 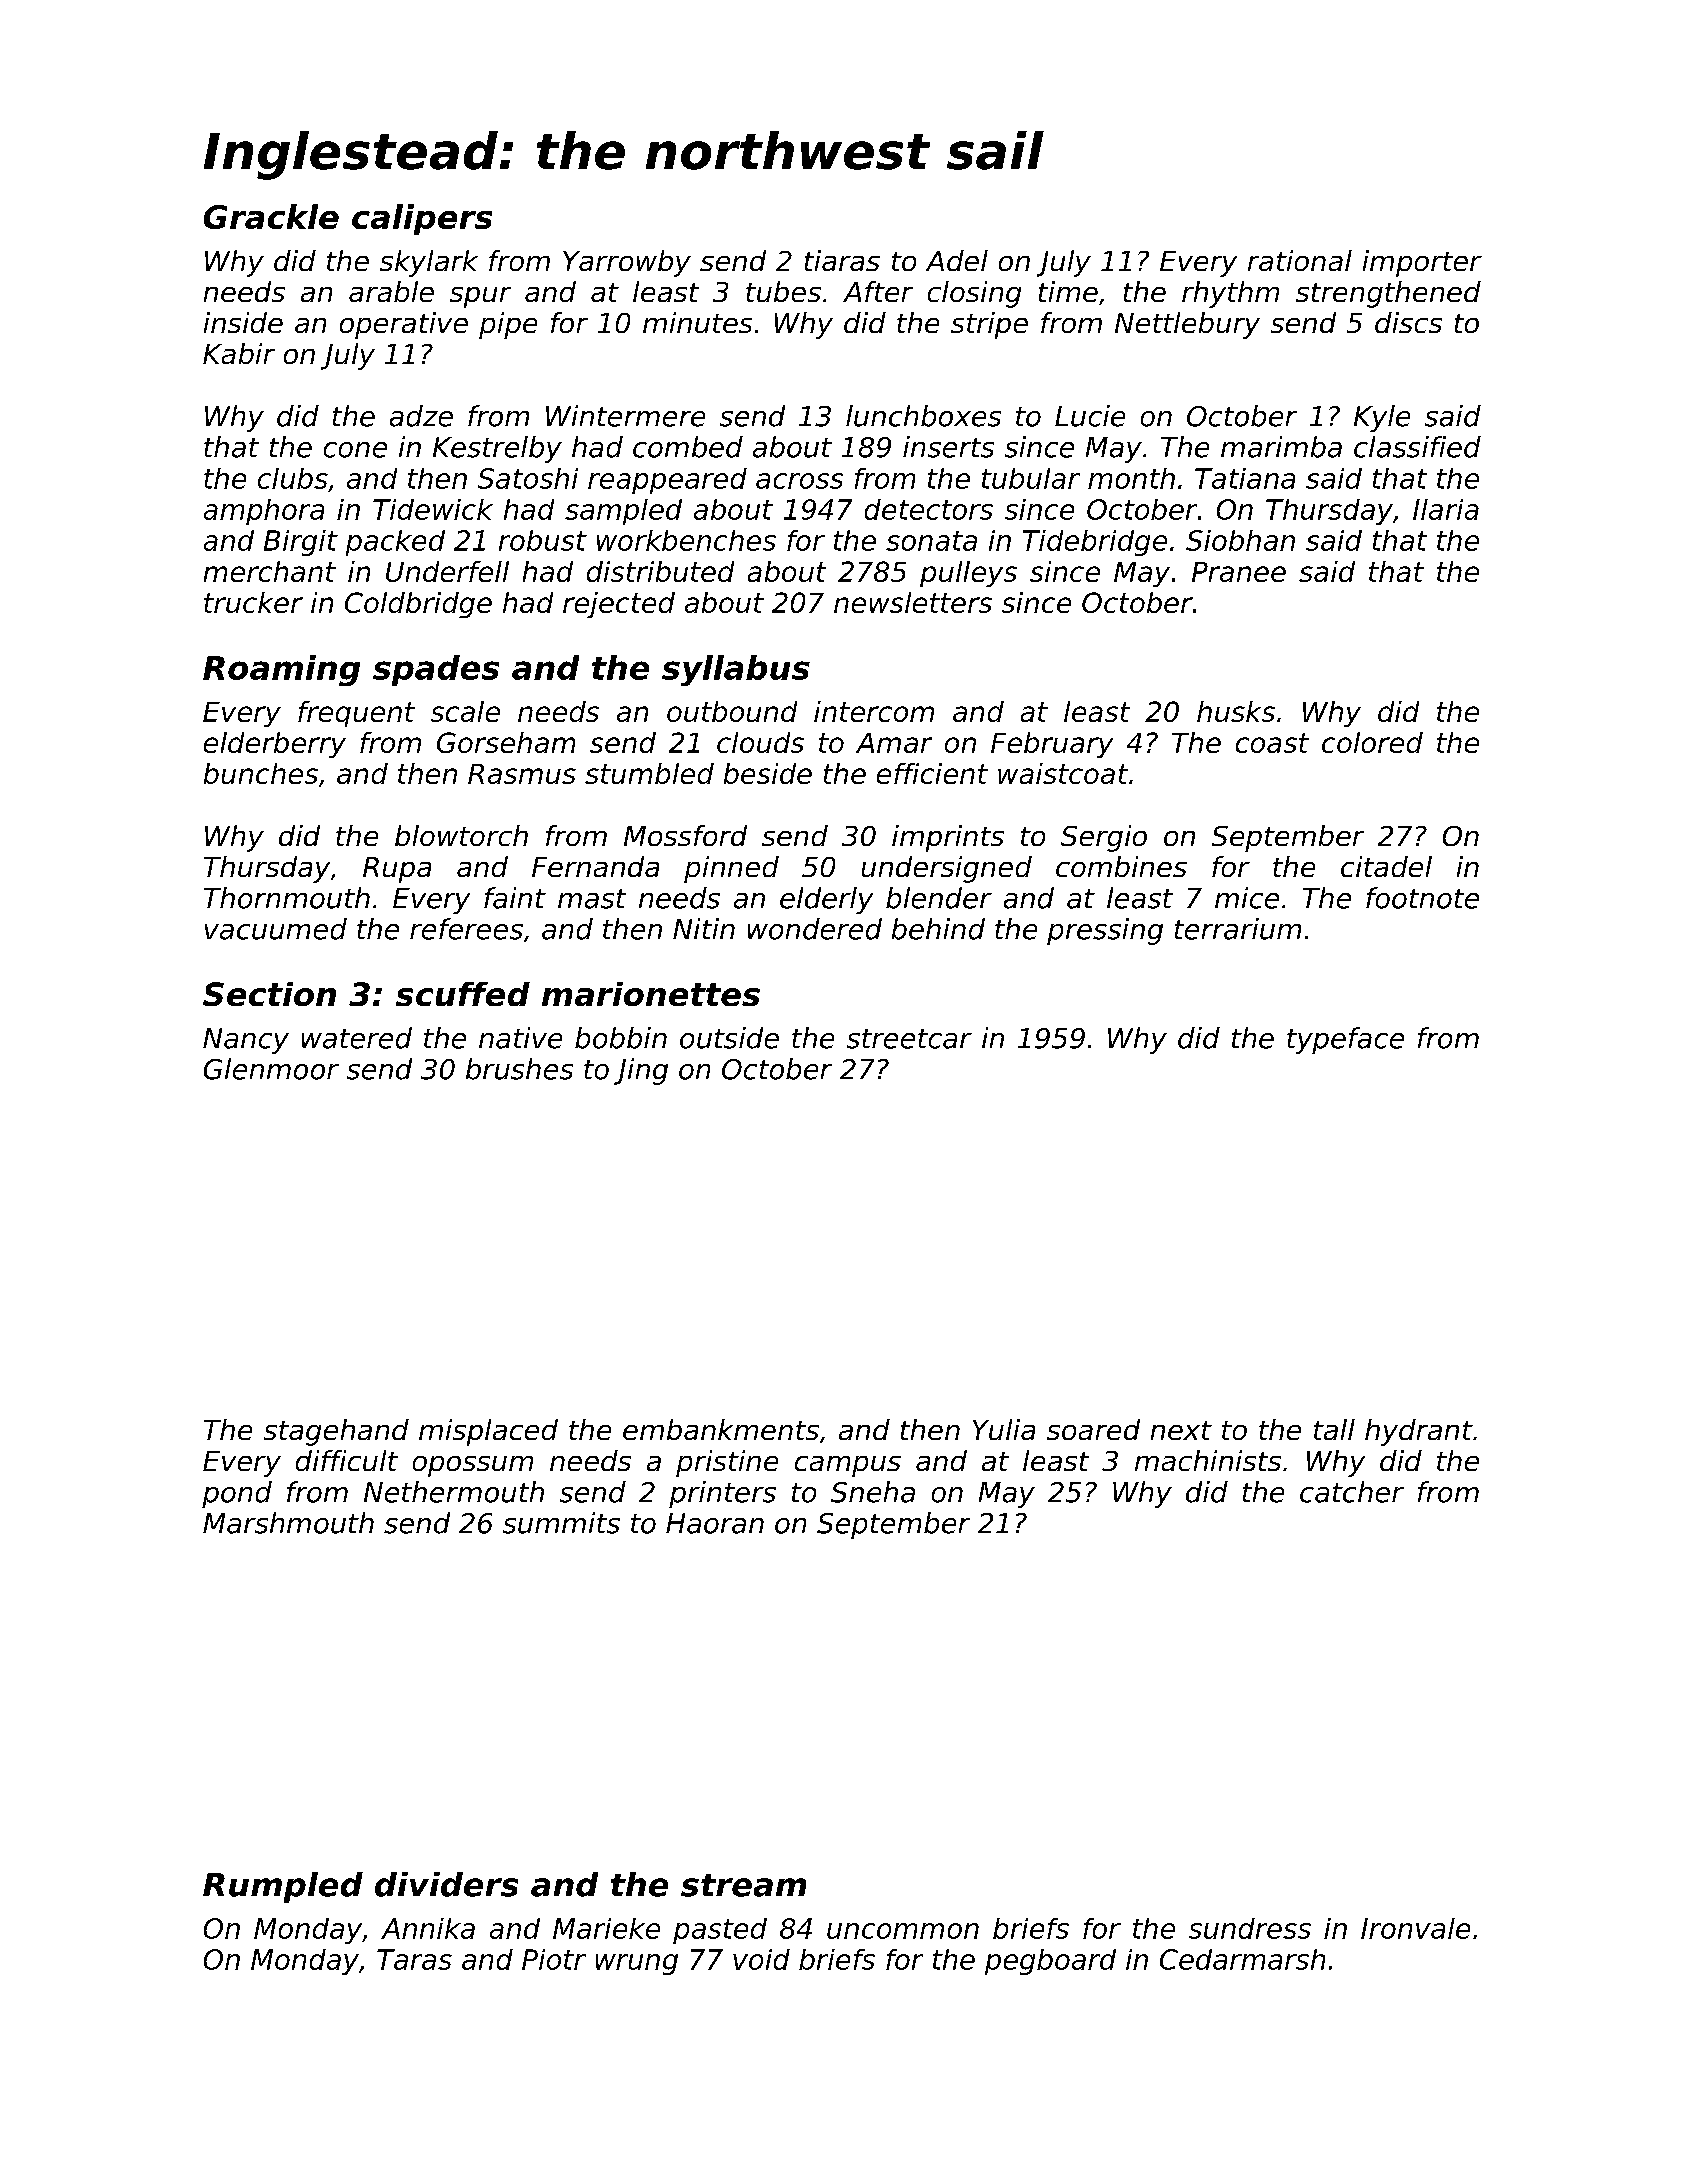 I want to click on stream, so click(x=743, y=1885).
